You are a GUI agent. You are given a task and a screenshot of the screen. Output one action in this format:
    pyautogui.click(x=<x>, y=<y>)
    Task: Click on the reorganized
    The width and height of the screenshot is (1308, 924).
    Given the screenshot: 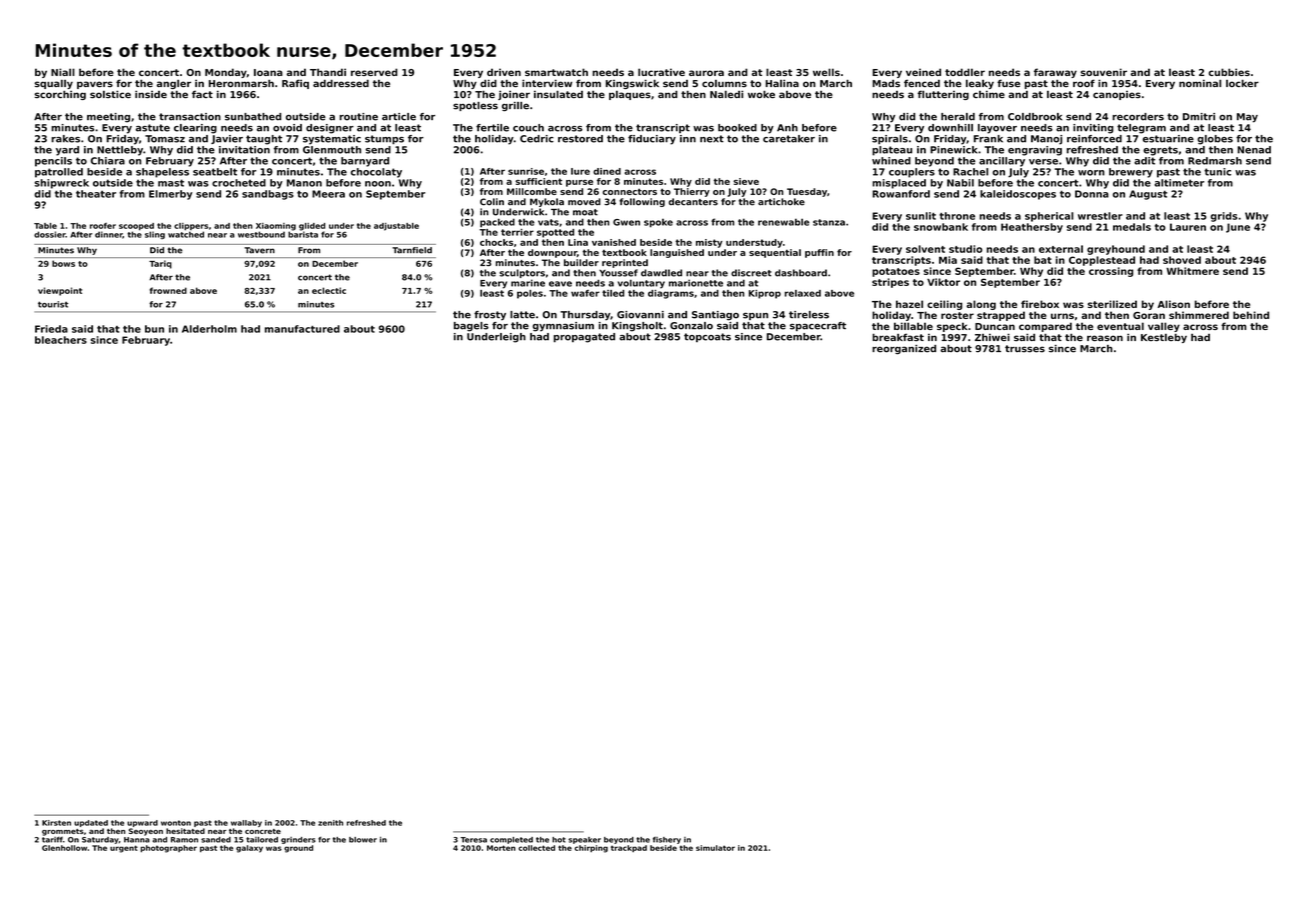 What is the action you would take?
    pyautogui.click(x=904, y=349)
